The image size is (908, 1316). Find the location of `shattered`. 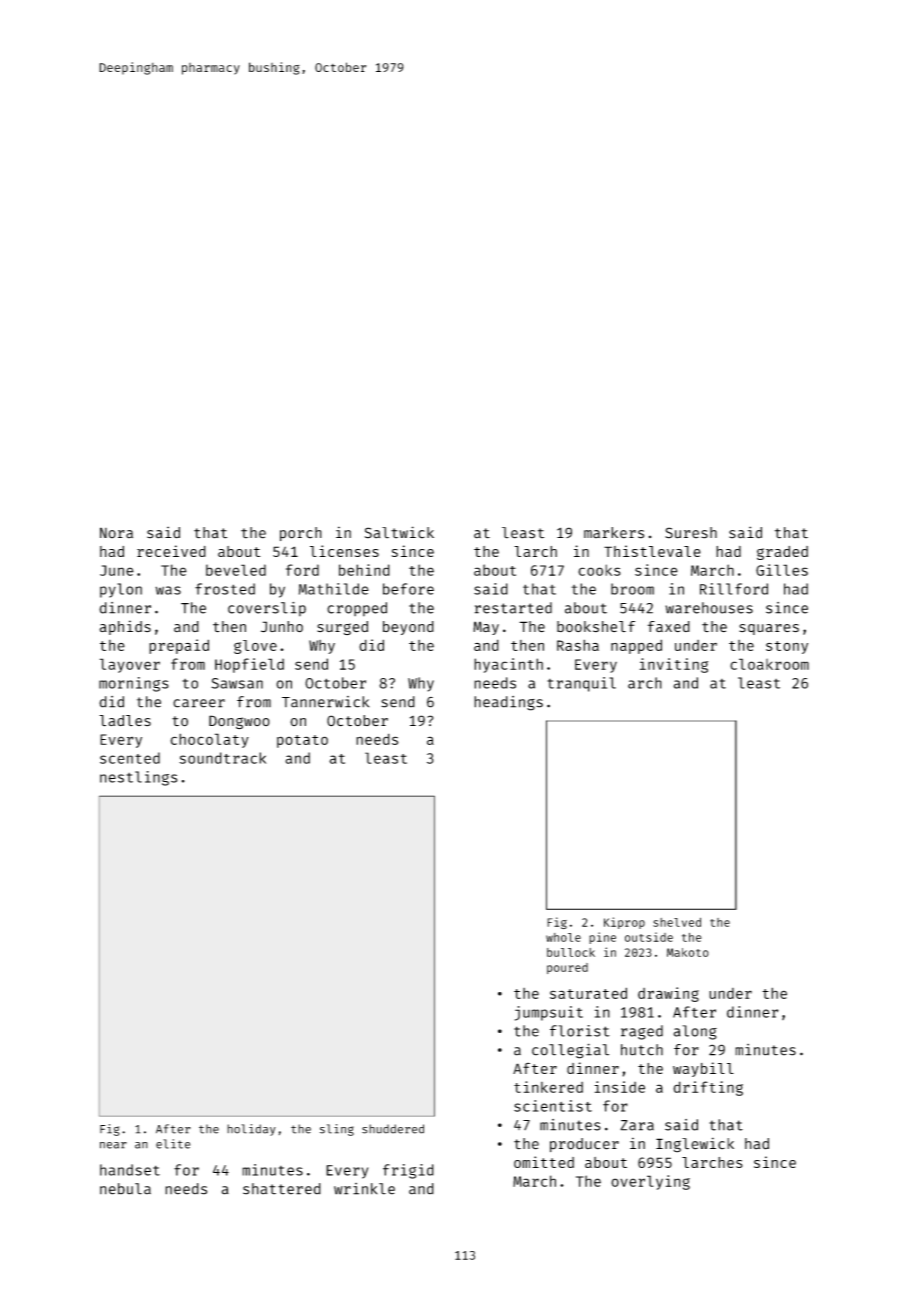

shattered is located at coordinates (282, 1189).
